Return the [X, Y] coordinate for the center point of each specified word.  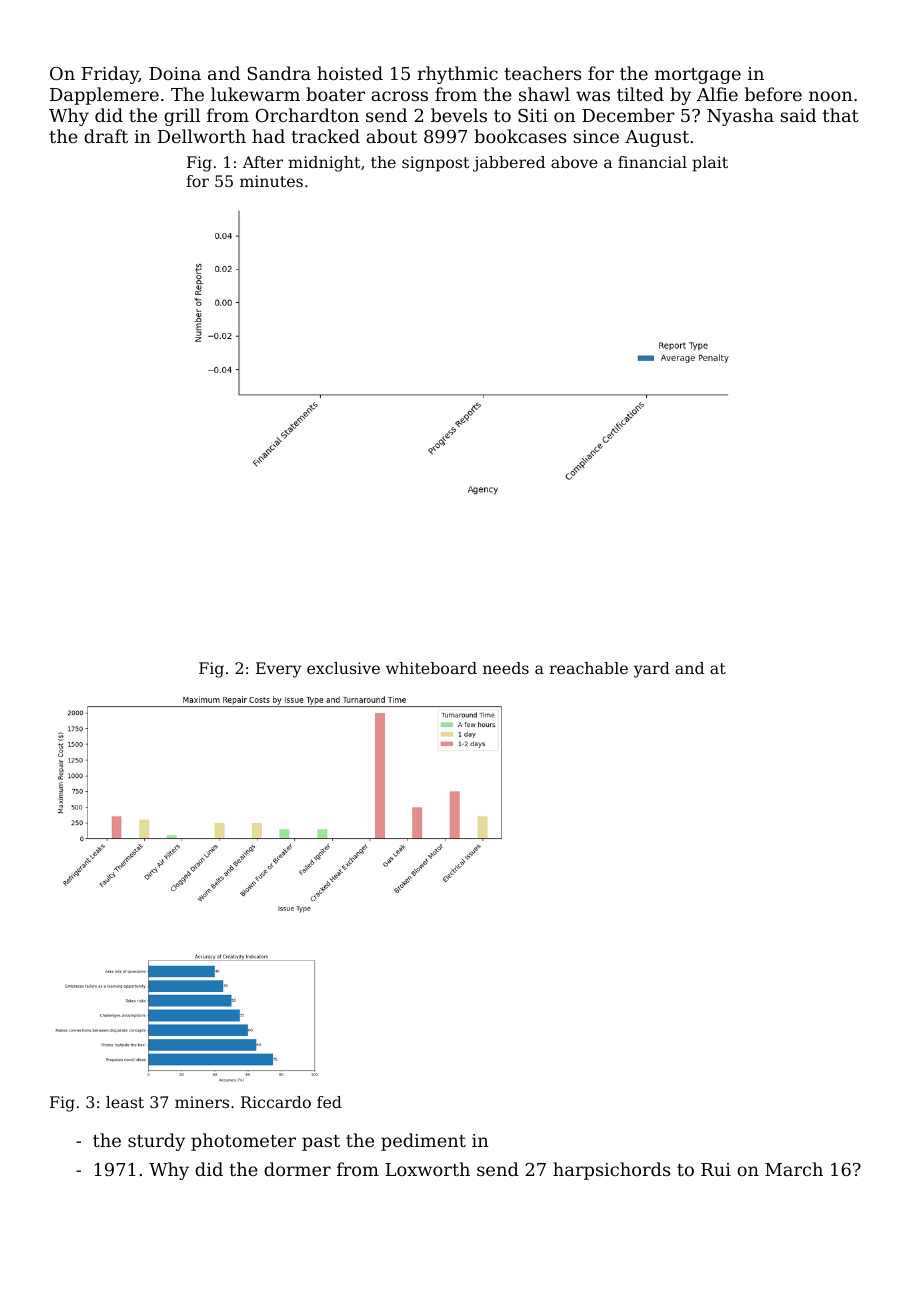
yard [652, 670]
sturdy [156, 1142]
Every [279, 670]
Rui [716, 1169]
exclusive [343, 668]
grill [182, 117]
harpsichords [611, 1171]
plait [710, 164]
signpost [435, 164]
